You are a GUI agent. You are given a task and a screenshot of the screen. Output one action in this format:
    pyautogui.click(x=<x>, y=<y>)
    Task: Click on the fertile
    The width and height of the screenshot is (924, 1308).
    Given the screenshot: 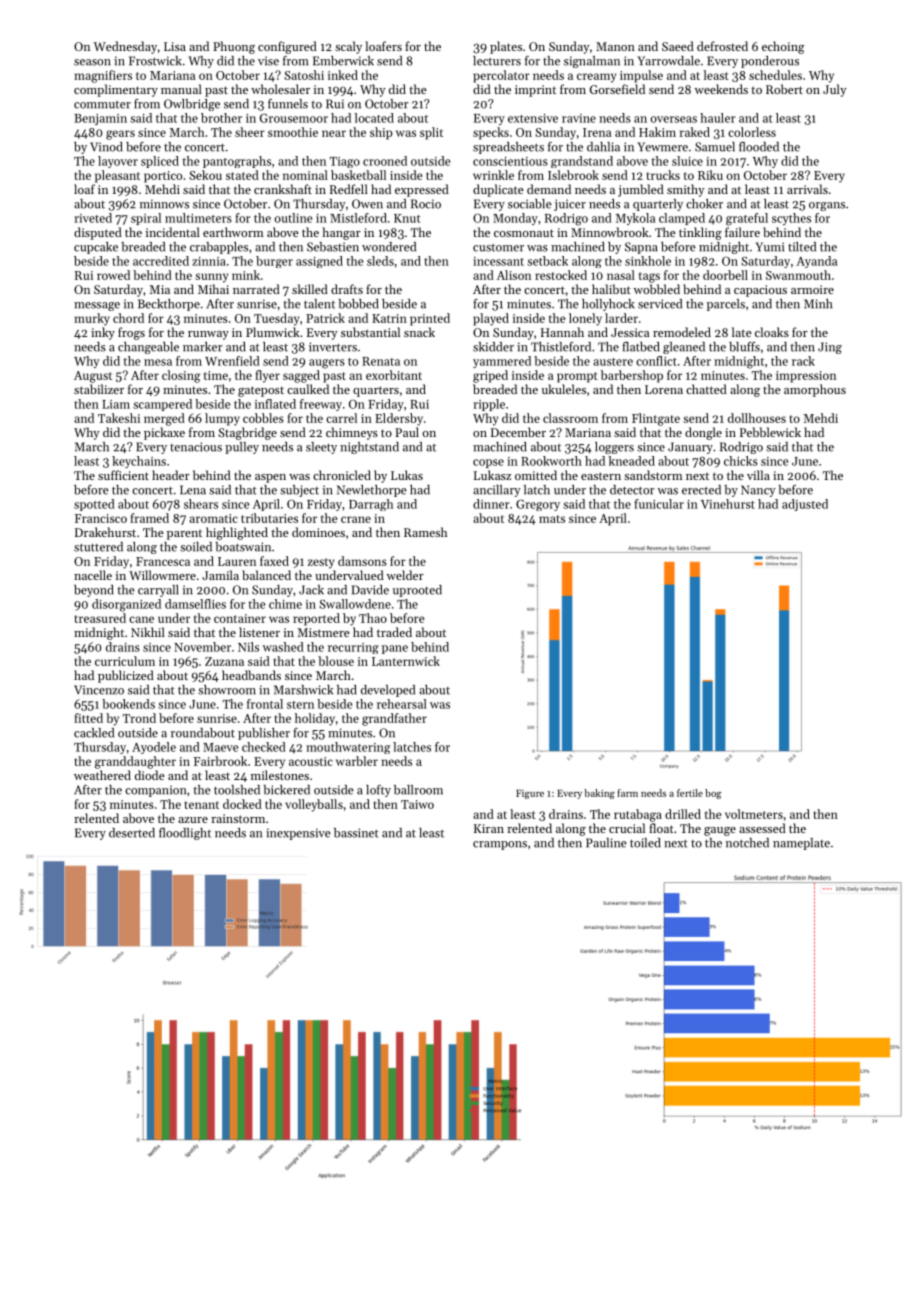 What is the action you would take?
    pyautogui.click(x=690, y=793)
